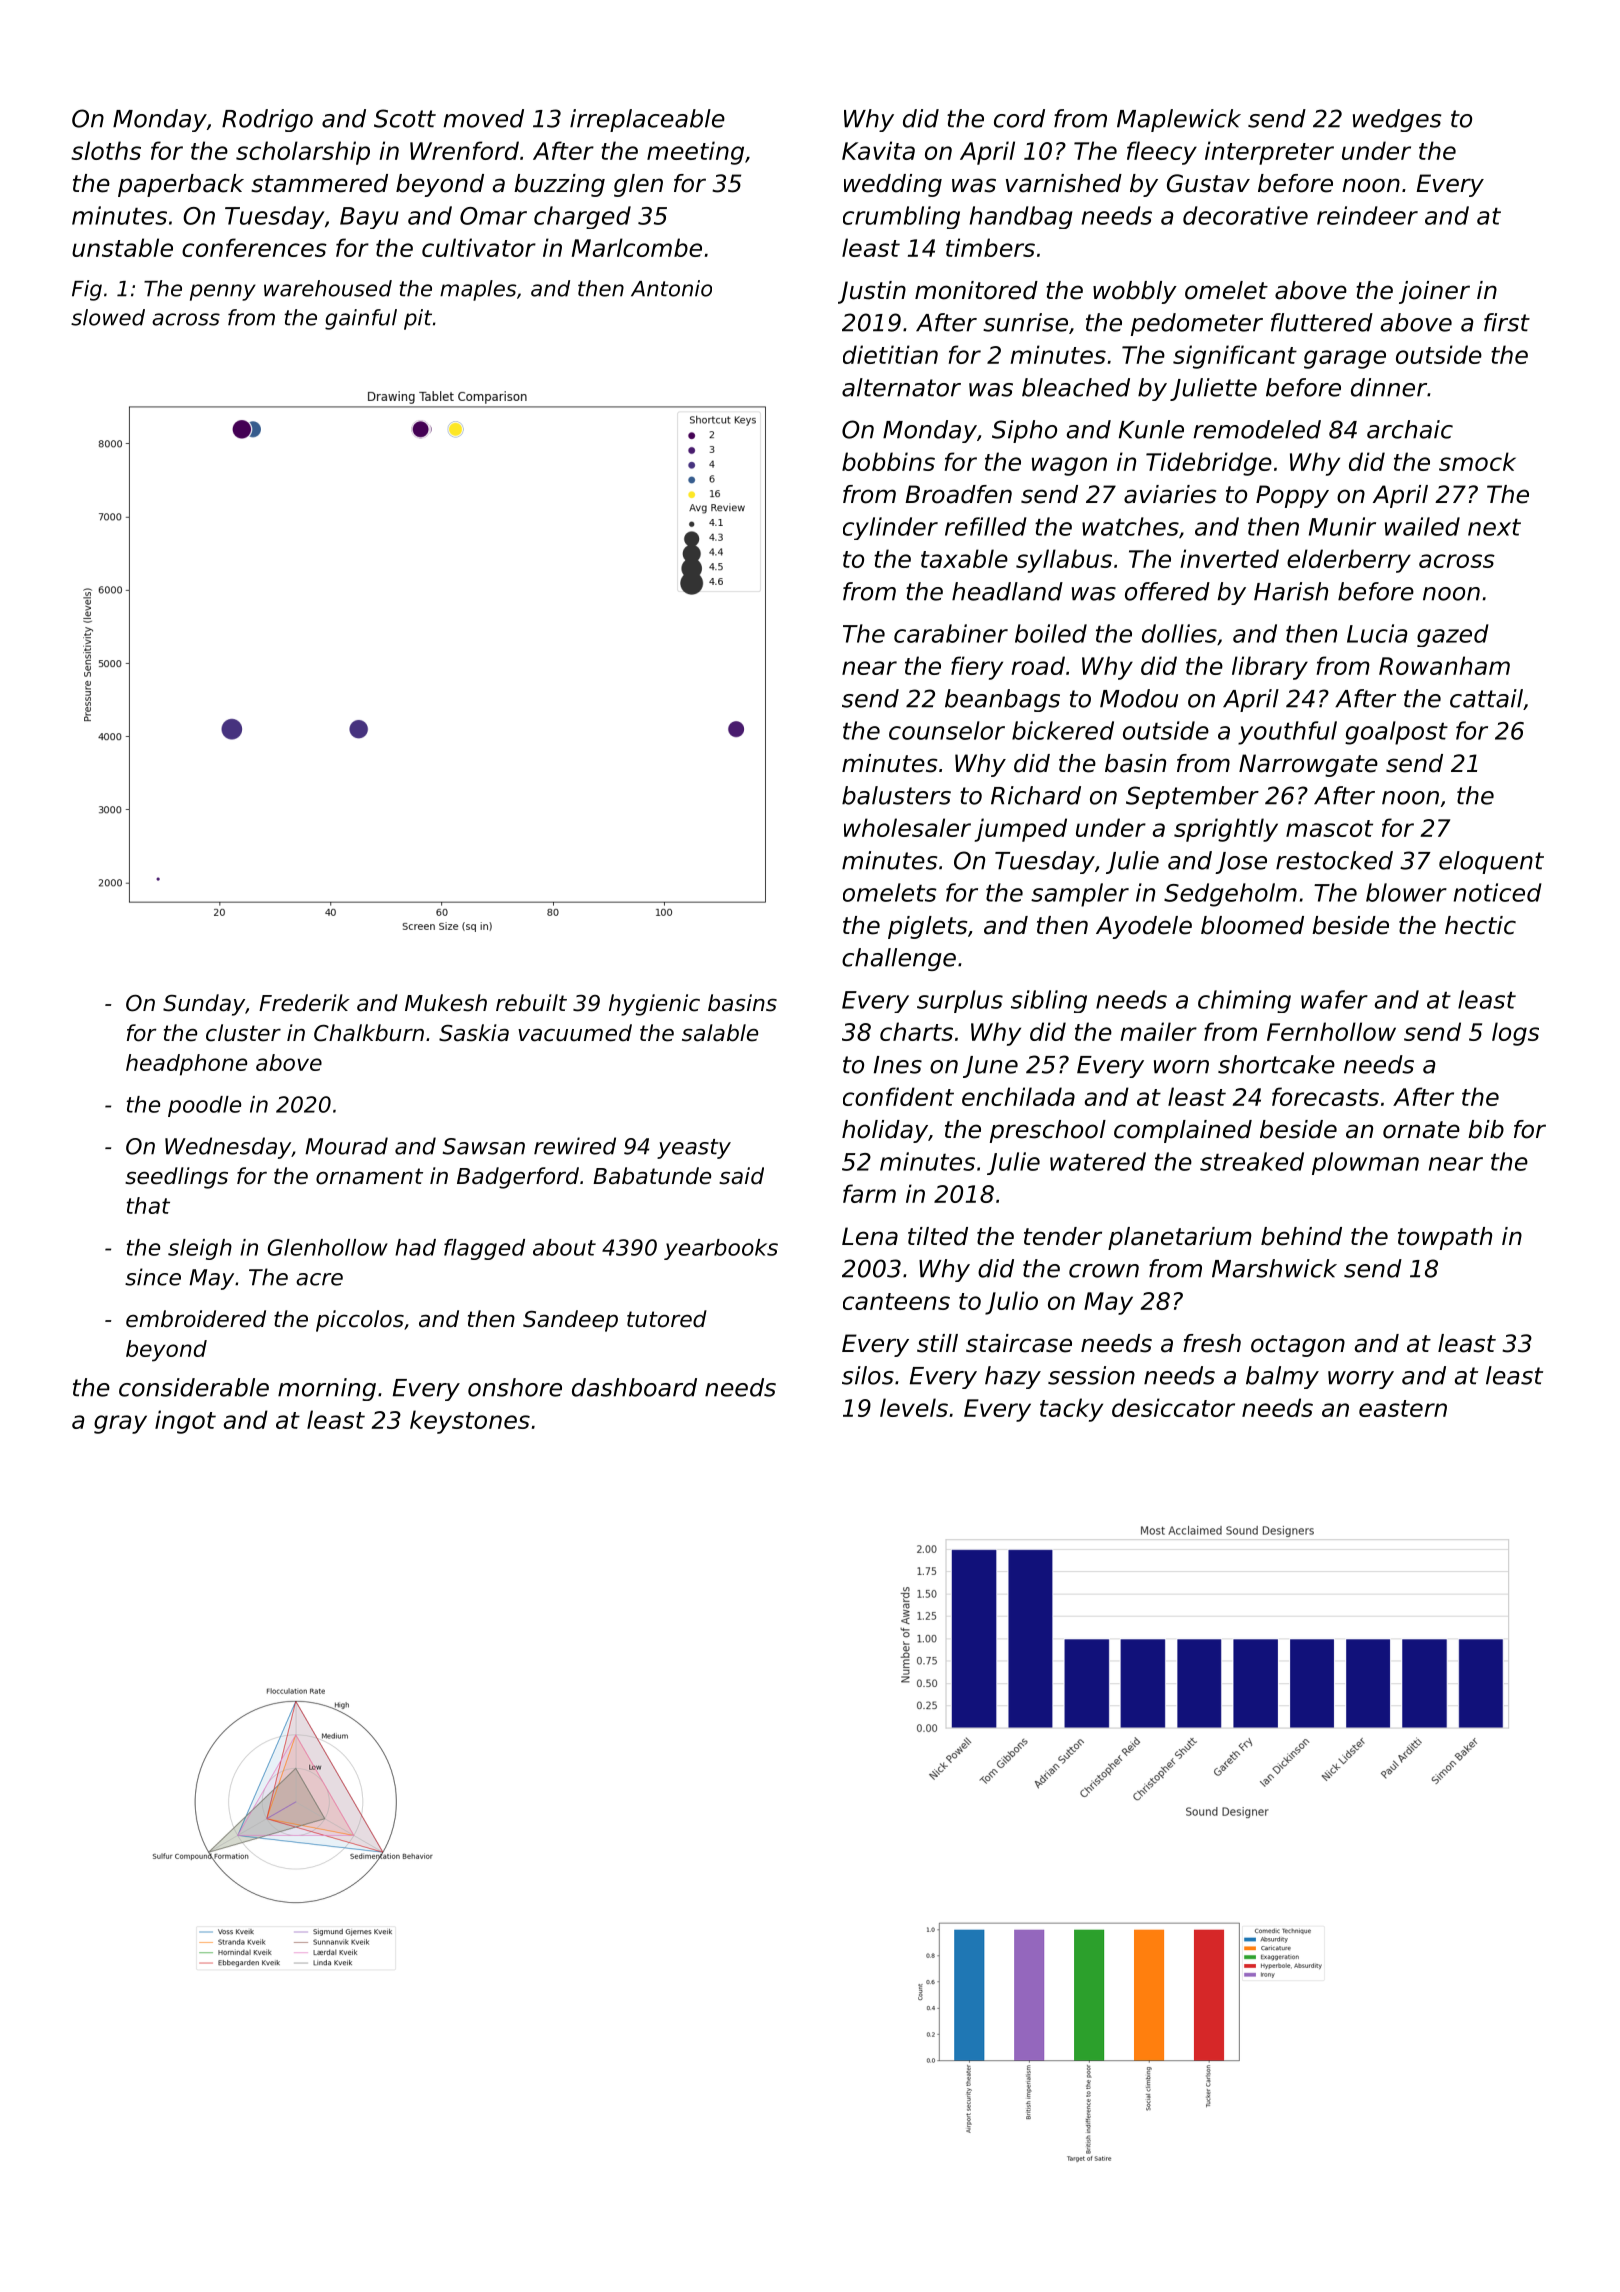 This screenshot has height=2292, width=1620. What do you see at coordinates (1019, 118) in the screenshot?
I see `cord` at bounding box center [1019, 118].
